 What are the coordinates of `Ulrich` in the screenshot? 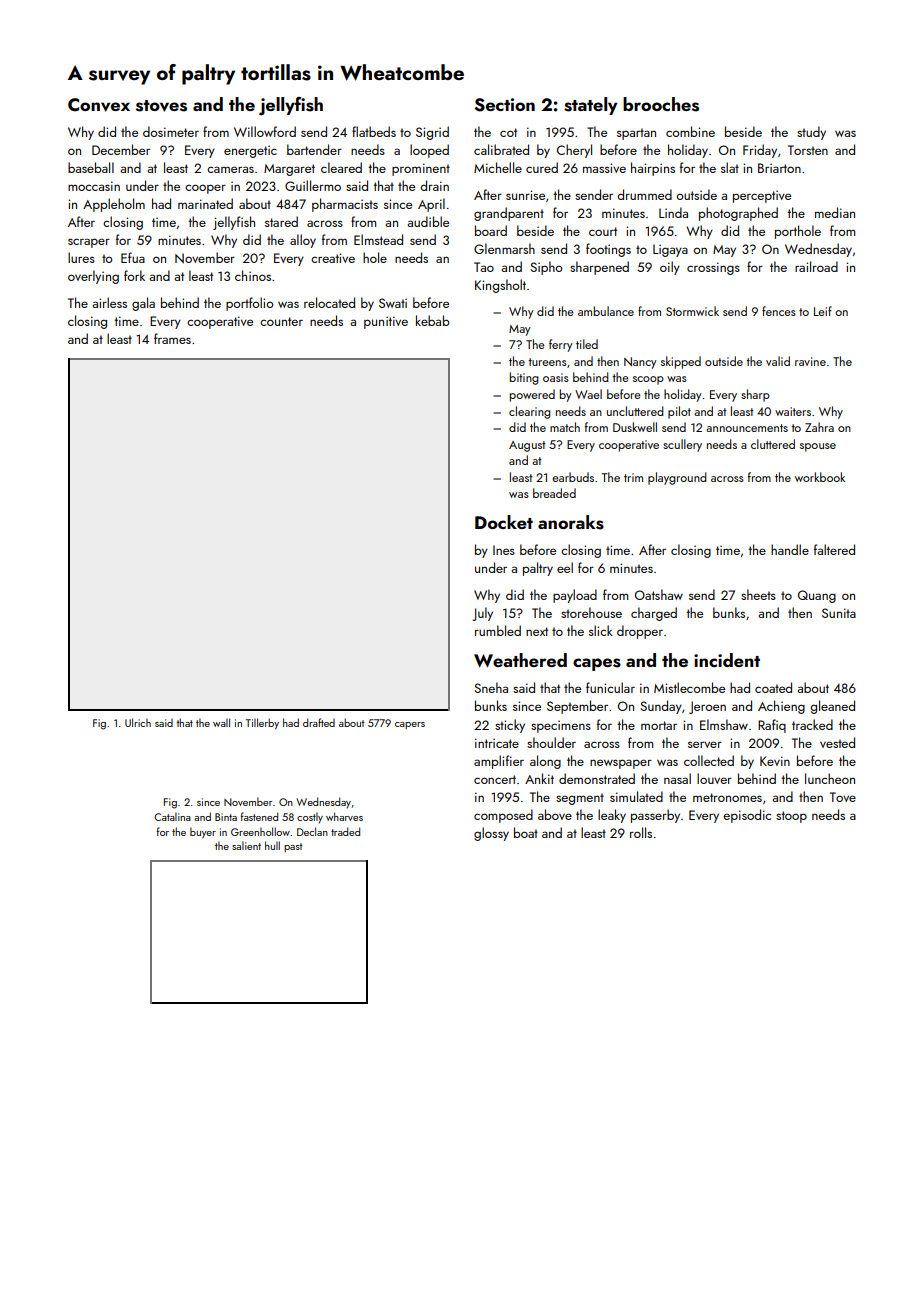 It's located at (138, 722).
